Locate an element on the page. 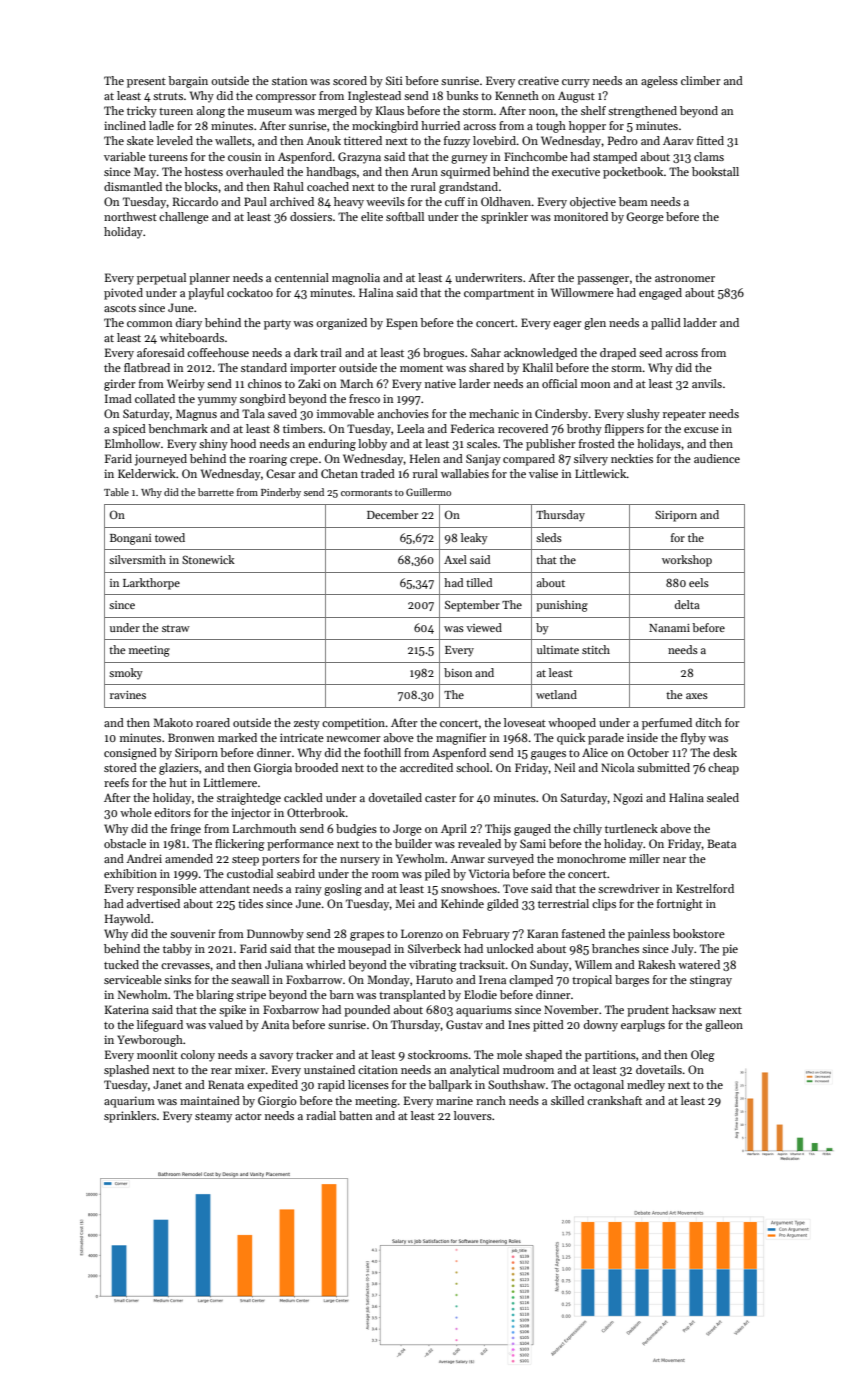 The image size is (849, 1400). workshop is located at coordinates (687, 561).
